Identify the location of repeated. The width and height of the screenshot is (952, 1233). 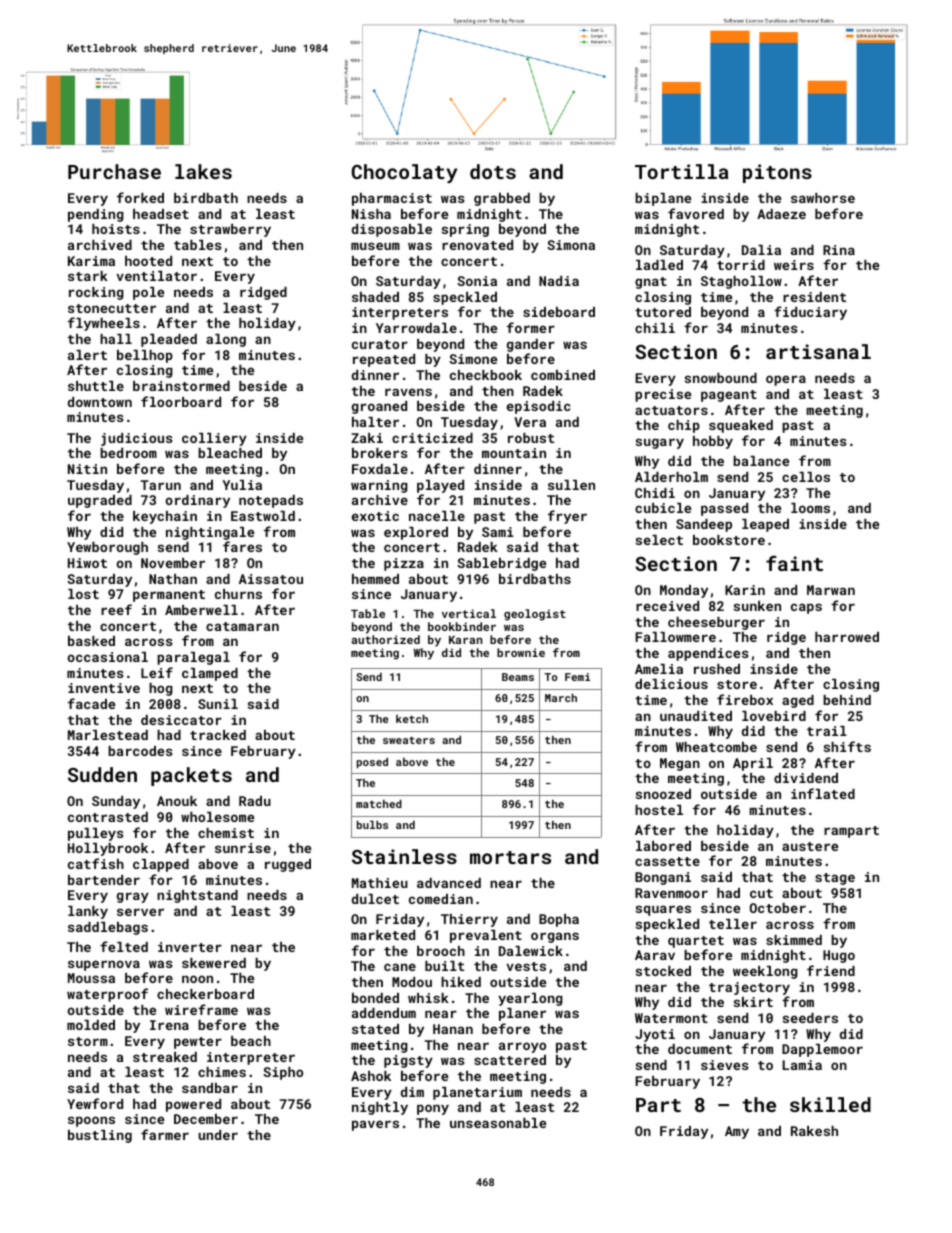
(384, 360).
